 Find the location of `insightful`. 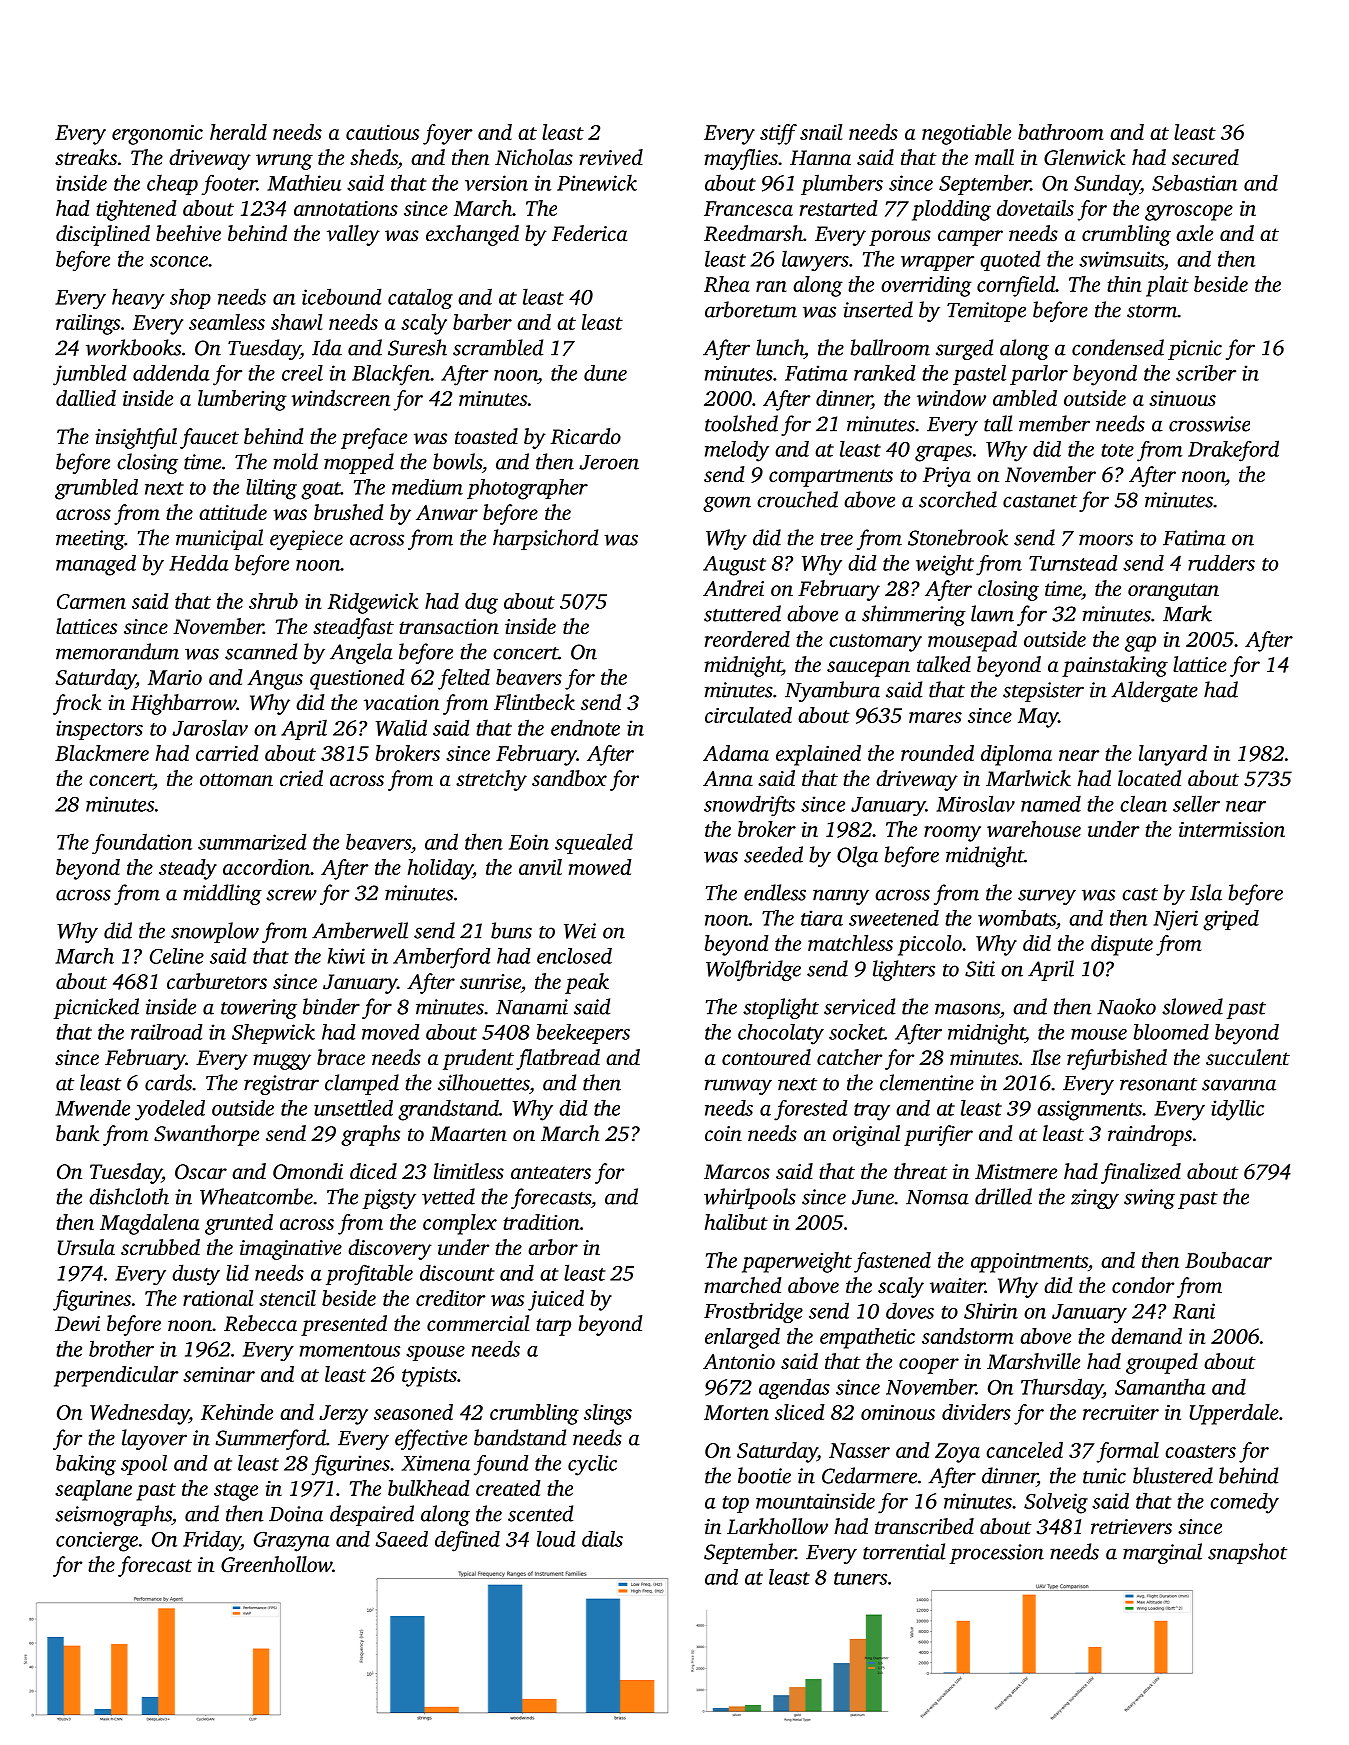

insightful is located at coordinates (136, 438).
